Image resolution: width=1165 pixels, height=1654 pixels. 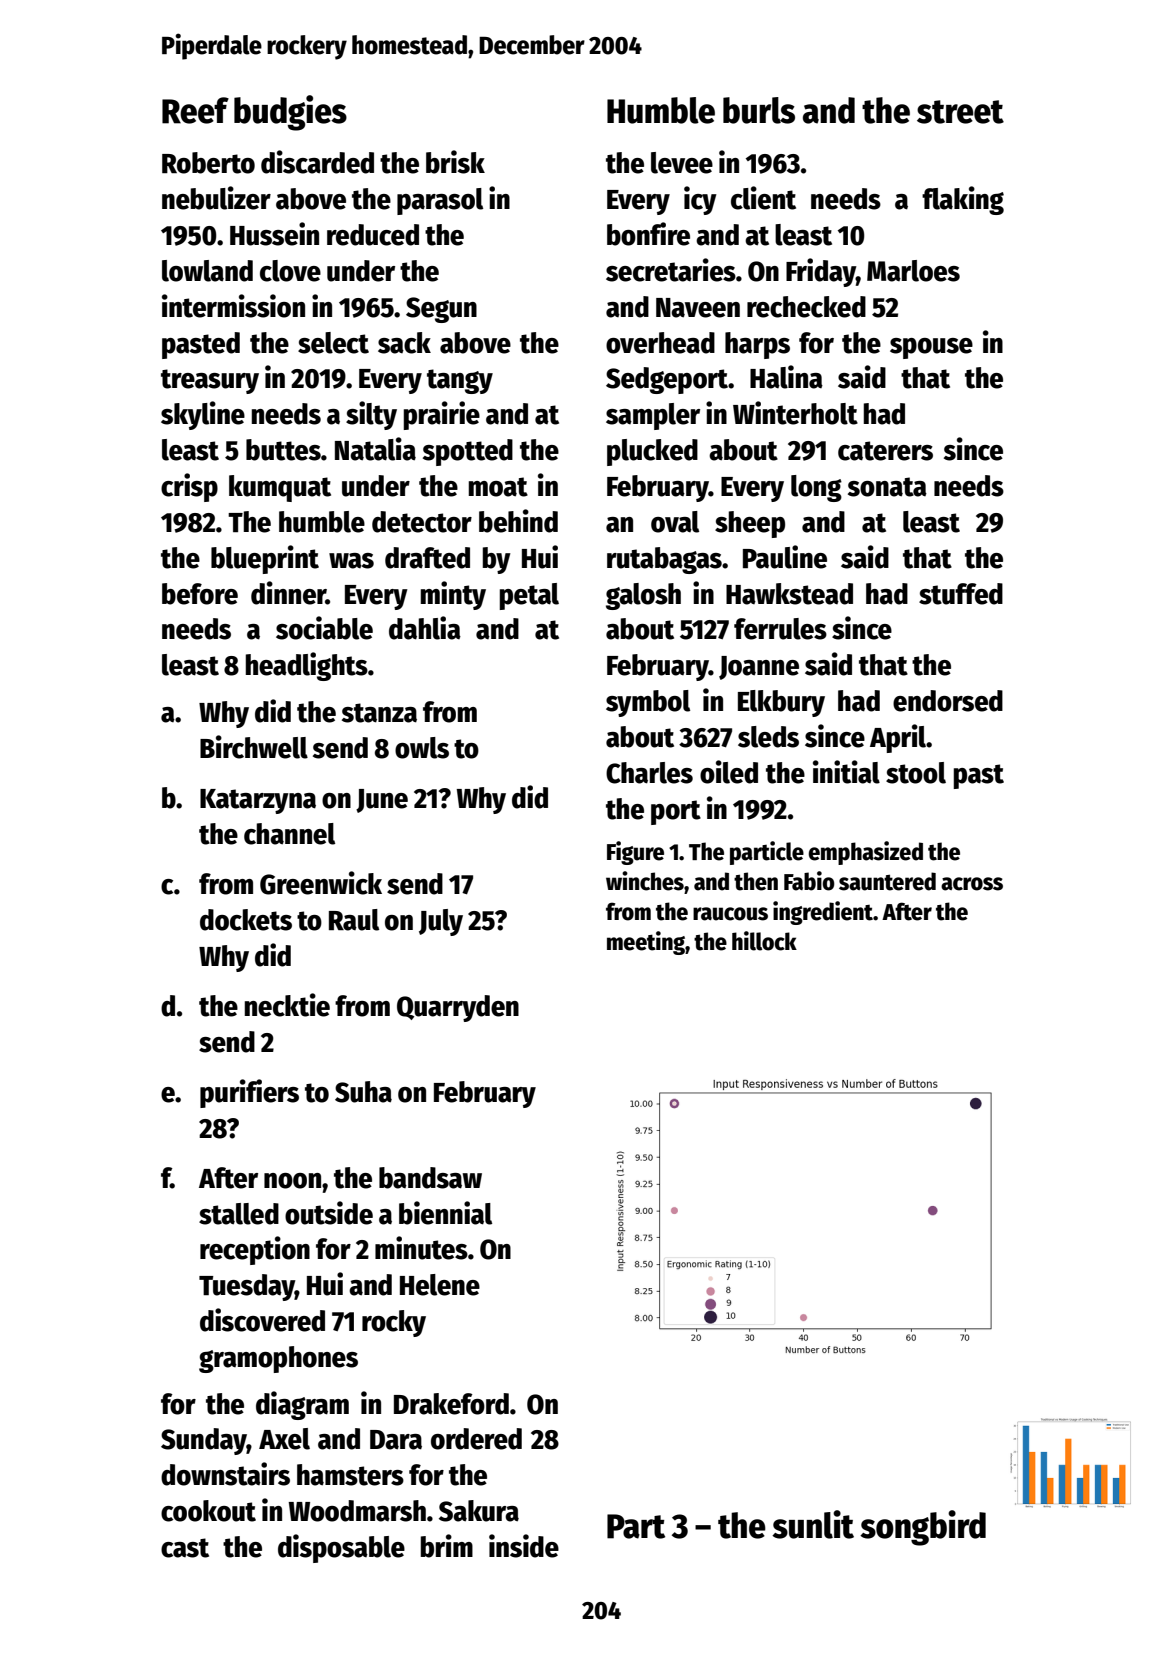 What do you see at coordinates (246, 920) in the screenshot?
I see `dockets` at bounding box center [246, 920].
